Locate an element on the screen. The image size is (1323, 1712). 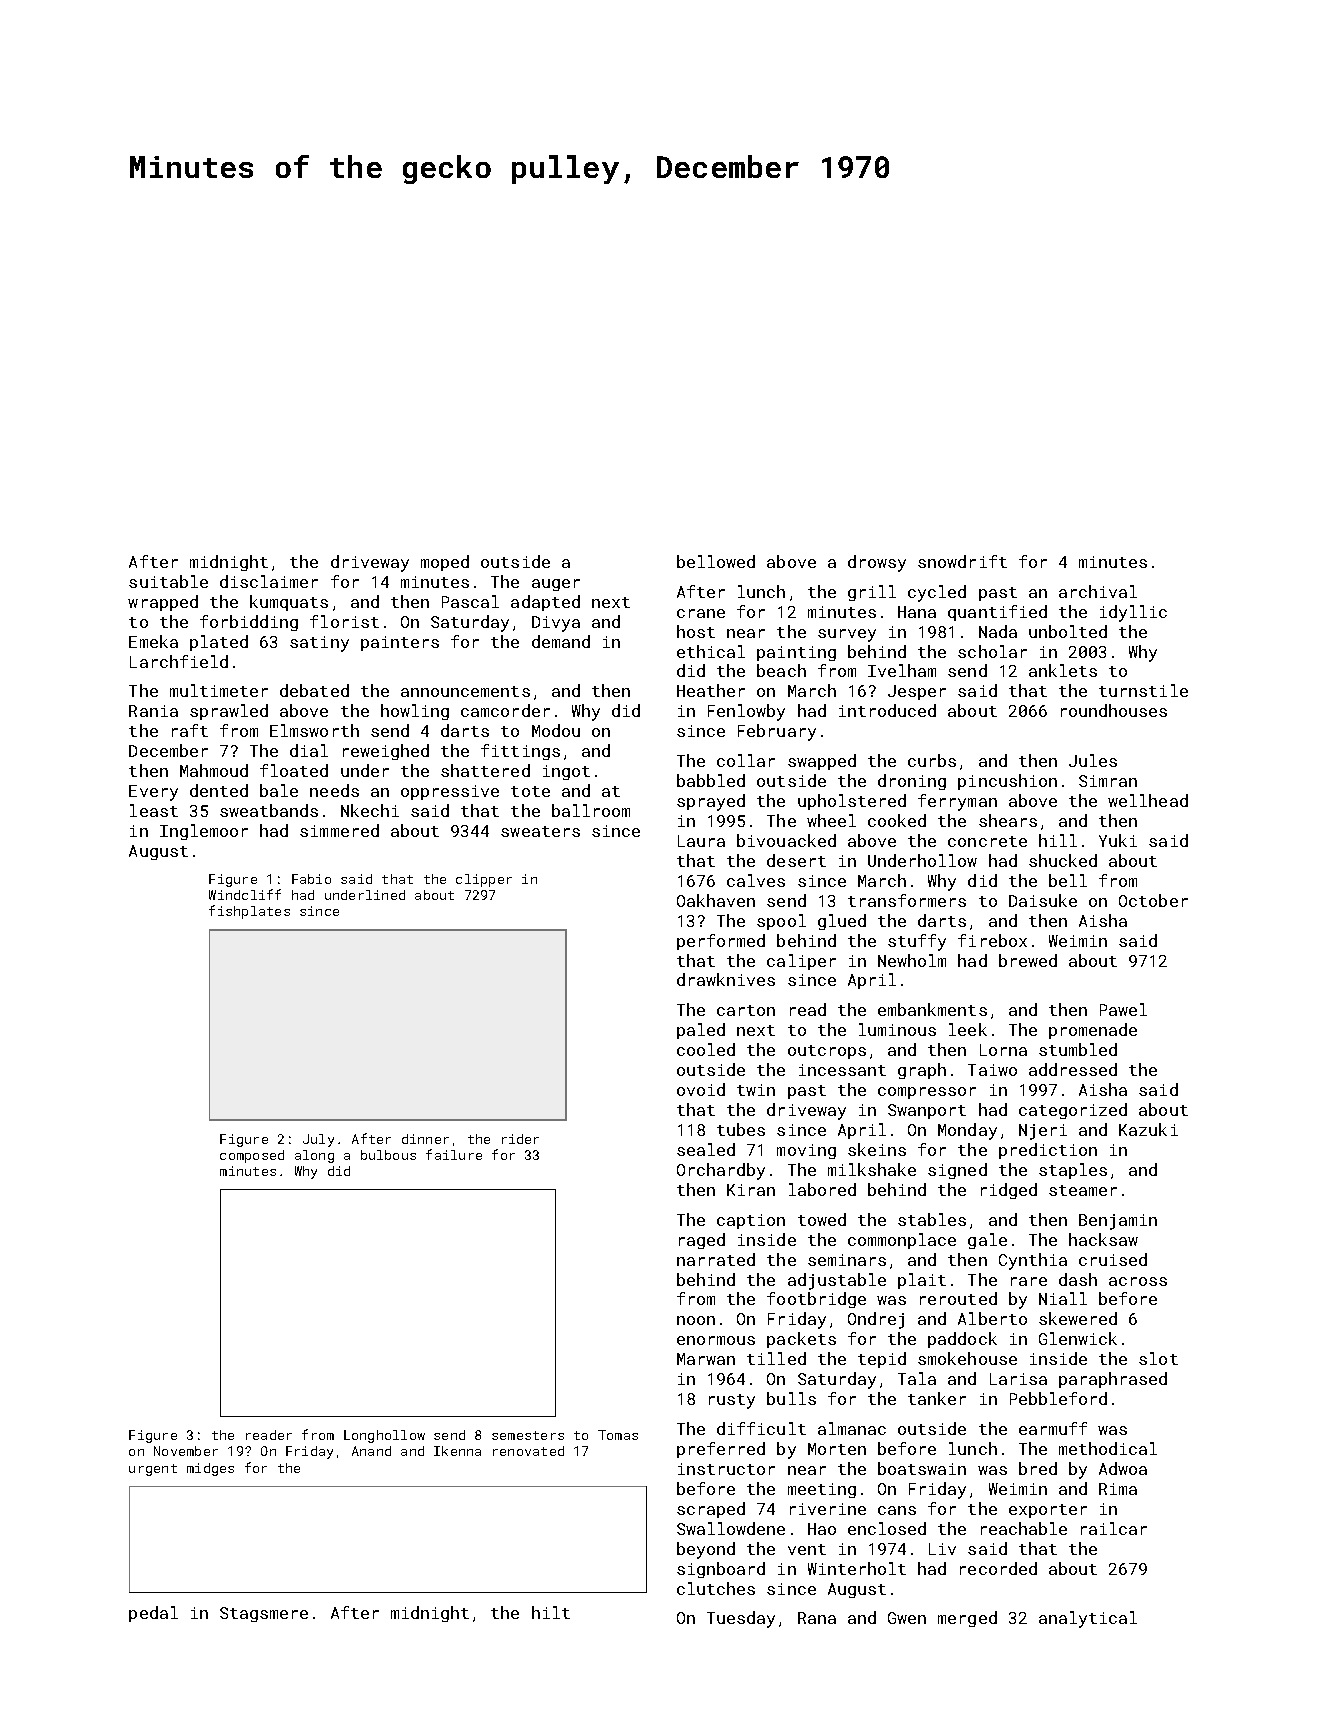
November is located at coordinates (186, 1451).
